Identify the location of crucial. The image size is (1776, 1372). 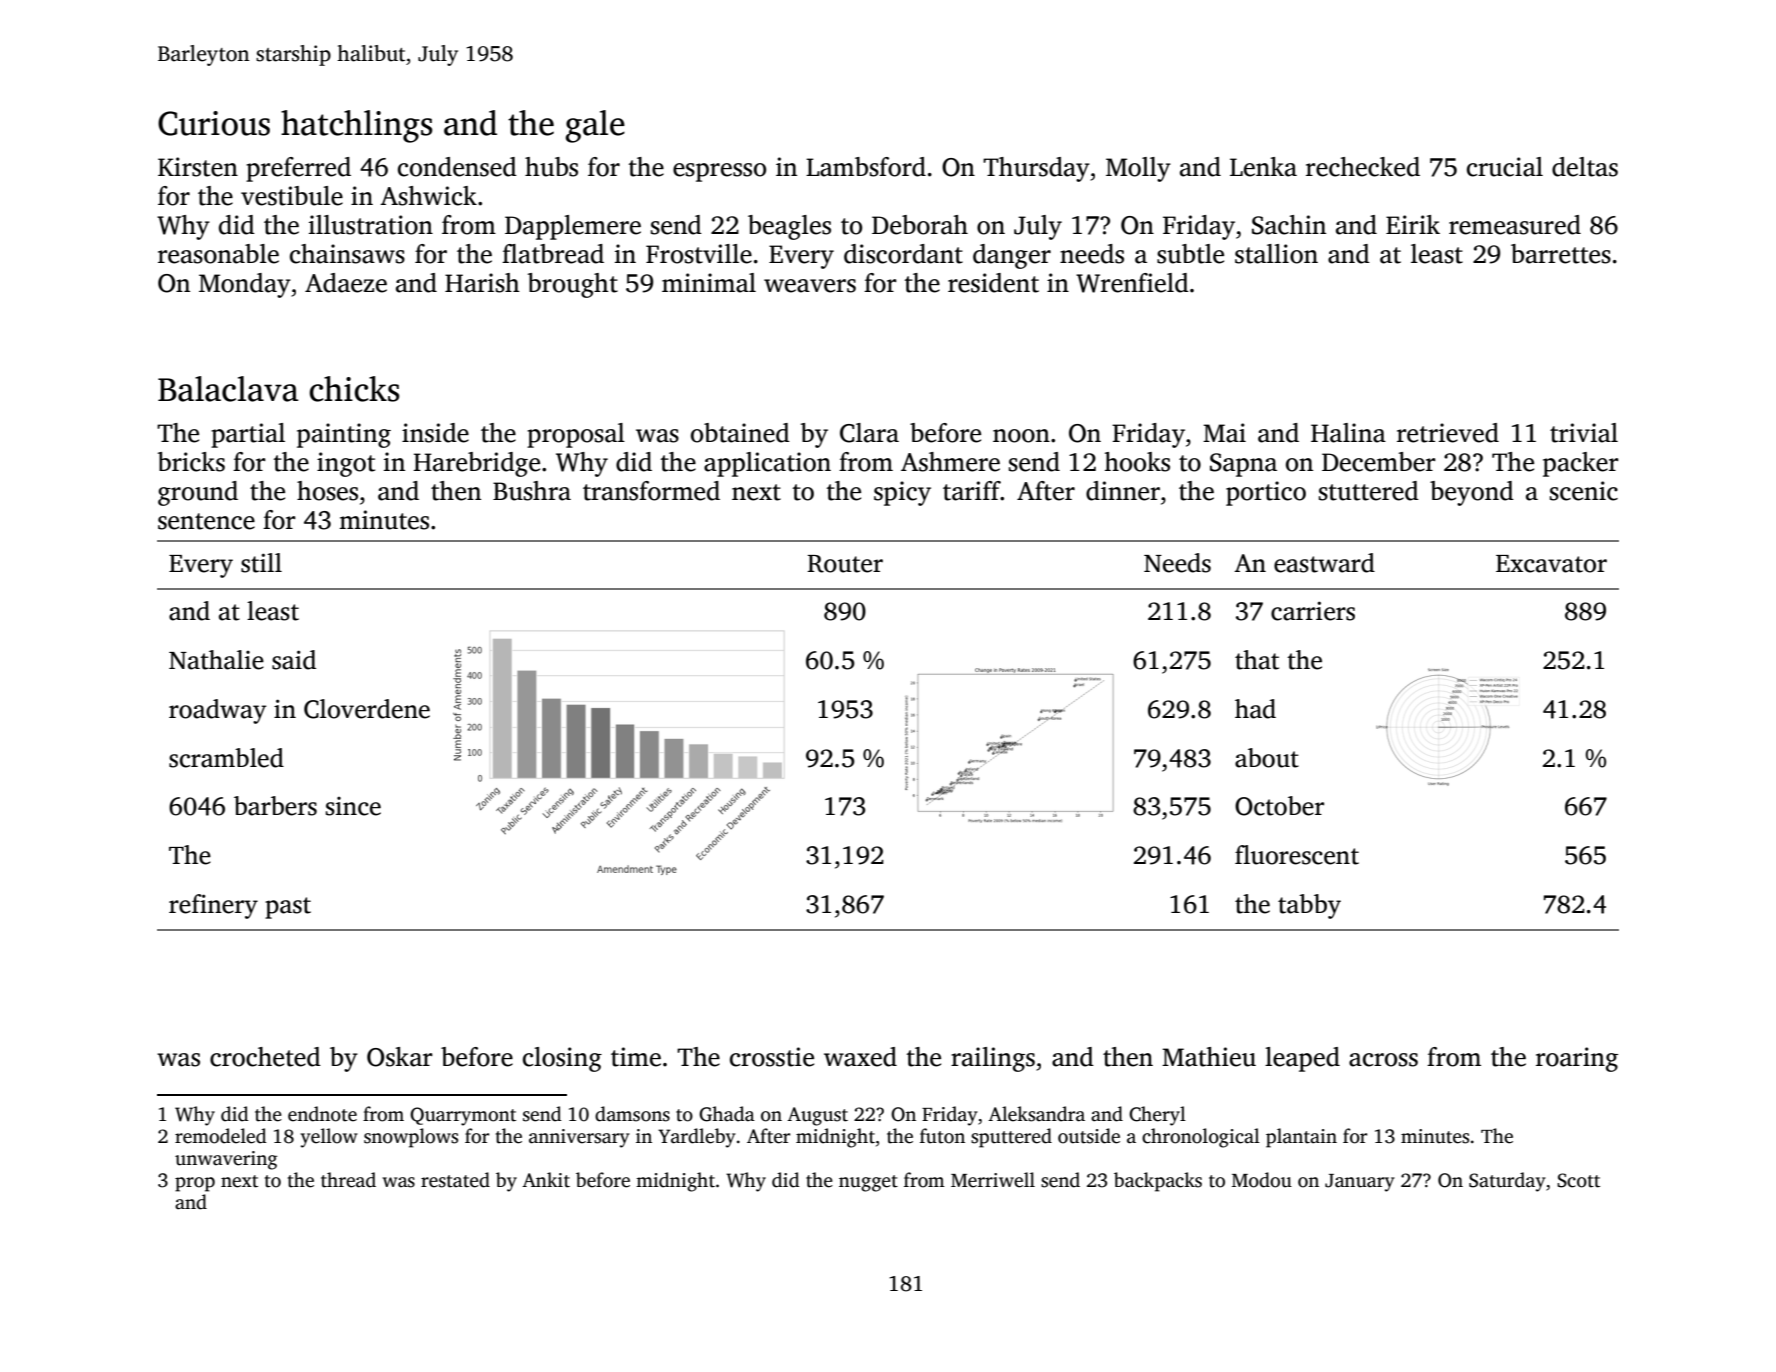
(1505, 167).
